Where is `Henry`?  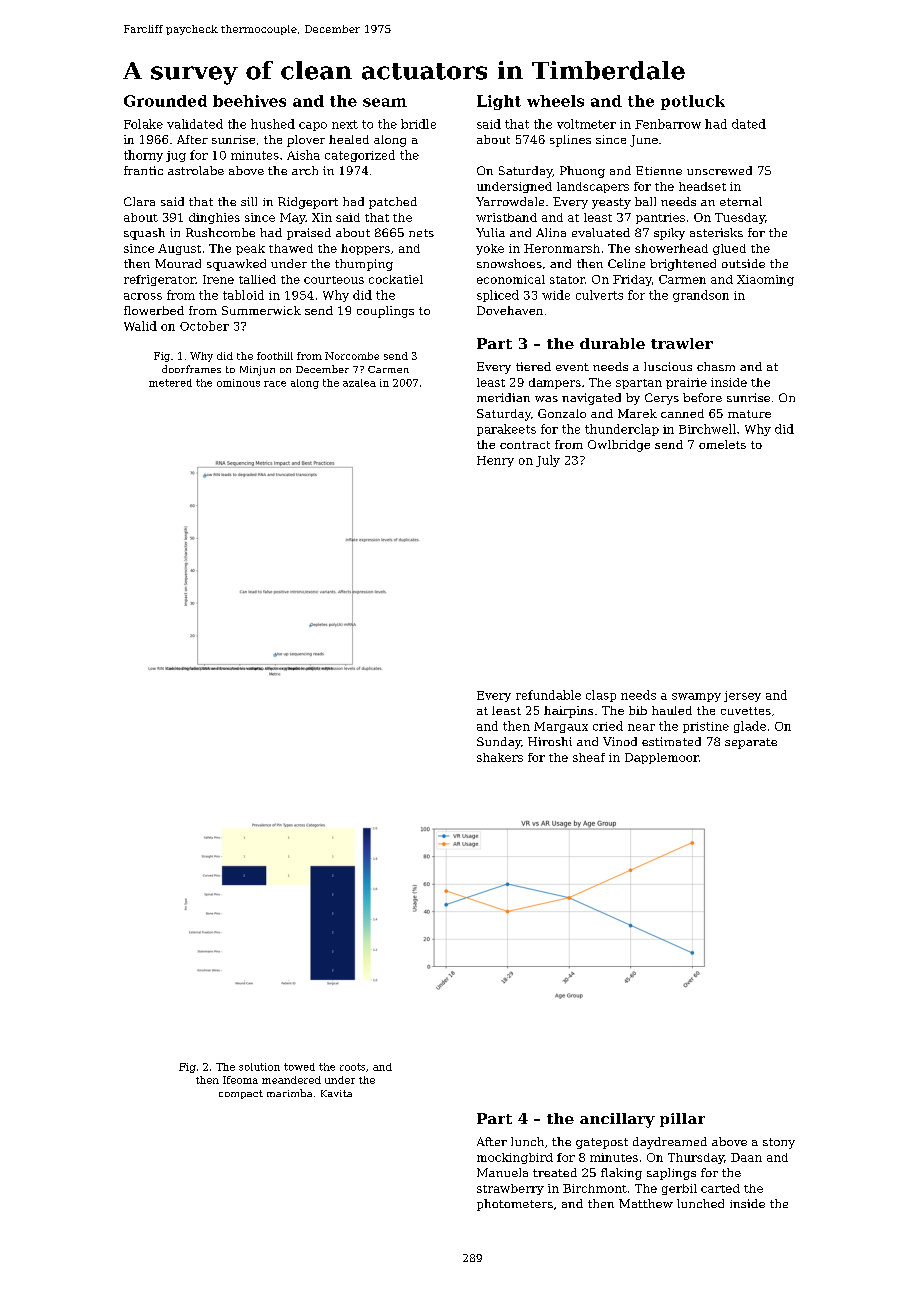 Henry is located at coordinates (495, 461).
